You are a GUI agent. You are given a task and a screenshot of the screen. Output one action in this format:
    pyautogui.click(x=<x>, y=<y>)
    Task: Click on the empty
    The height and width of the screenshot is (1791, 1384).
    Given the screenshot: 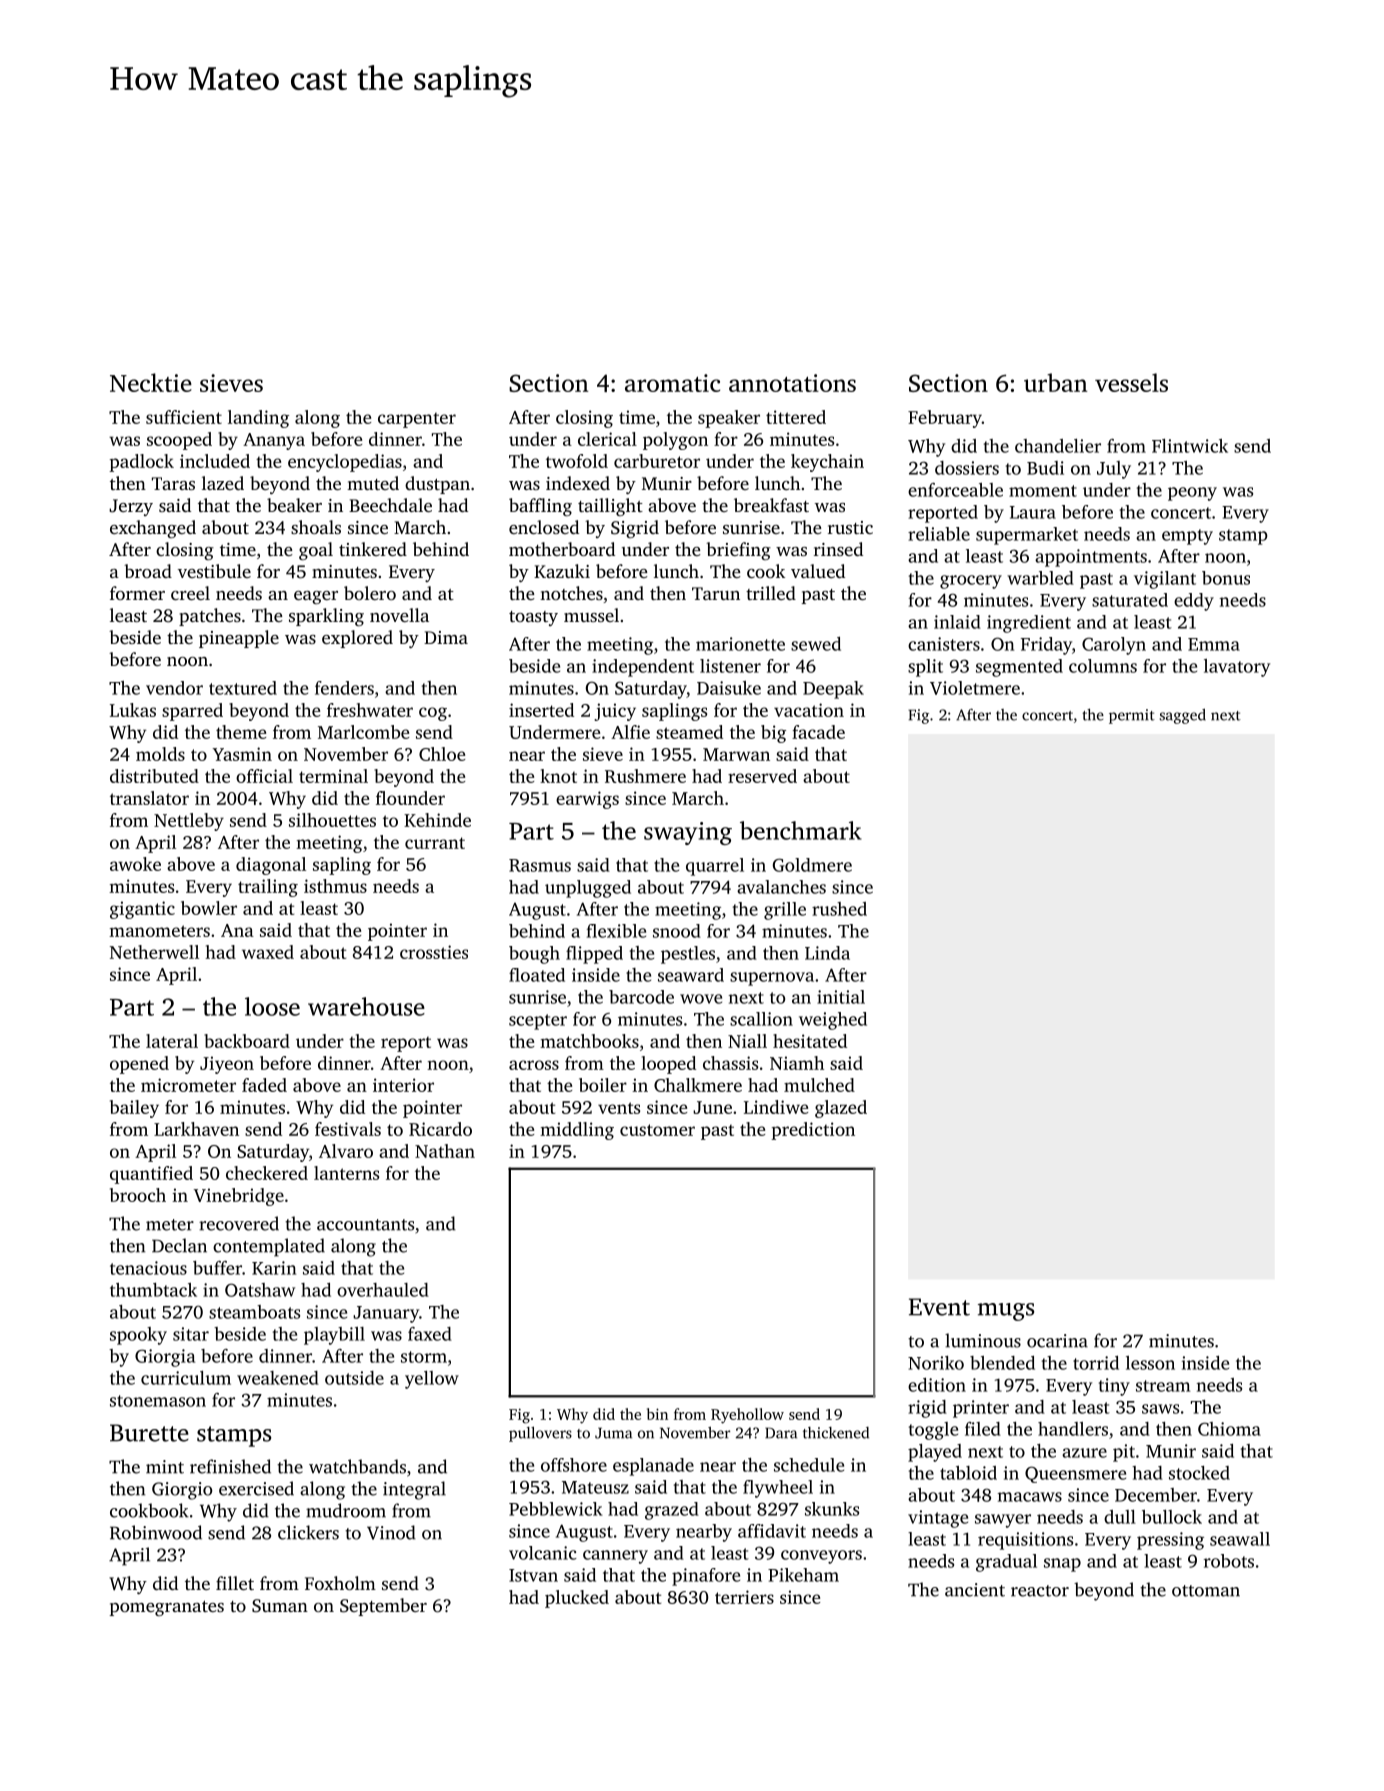 What is the action you would take?
    pyautogui.click(x=1187, y=537)
